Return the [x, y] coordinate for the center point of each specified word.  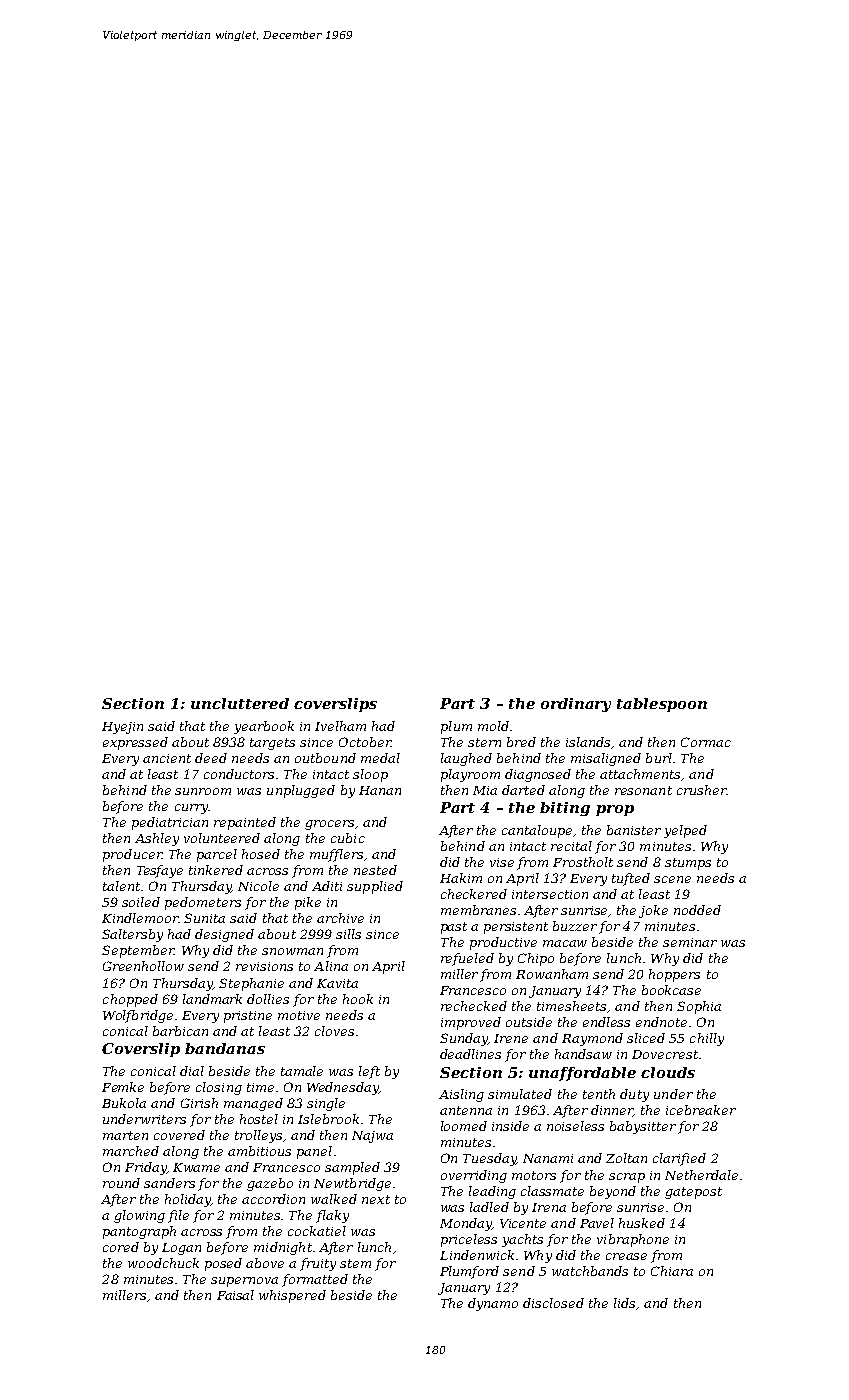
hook [358, 999]
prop [615, 810]
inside [510, 1126]
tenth [599, 1094]
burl [659, 758]
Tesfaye [160, 871]
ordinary [576, 705]
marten [125, 1135]
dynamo [493, 1304]
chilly [707, 1039]
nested [375, 870]
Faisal [235, 1295]
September [138, 951]
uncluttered [240, 703]
